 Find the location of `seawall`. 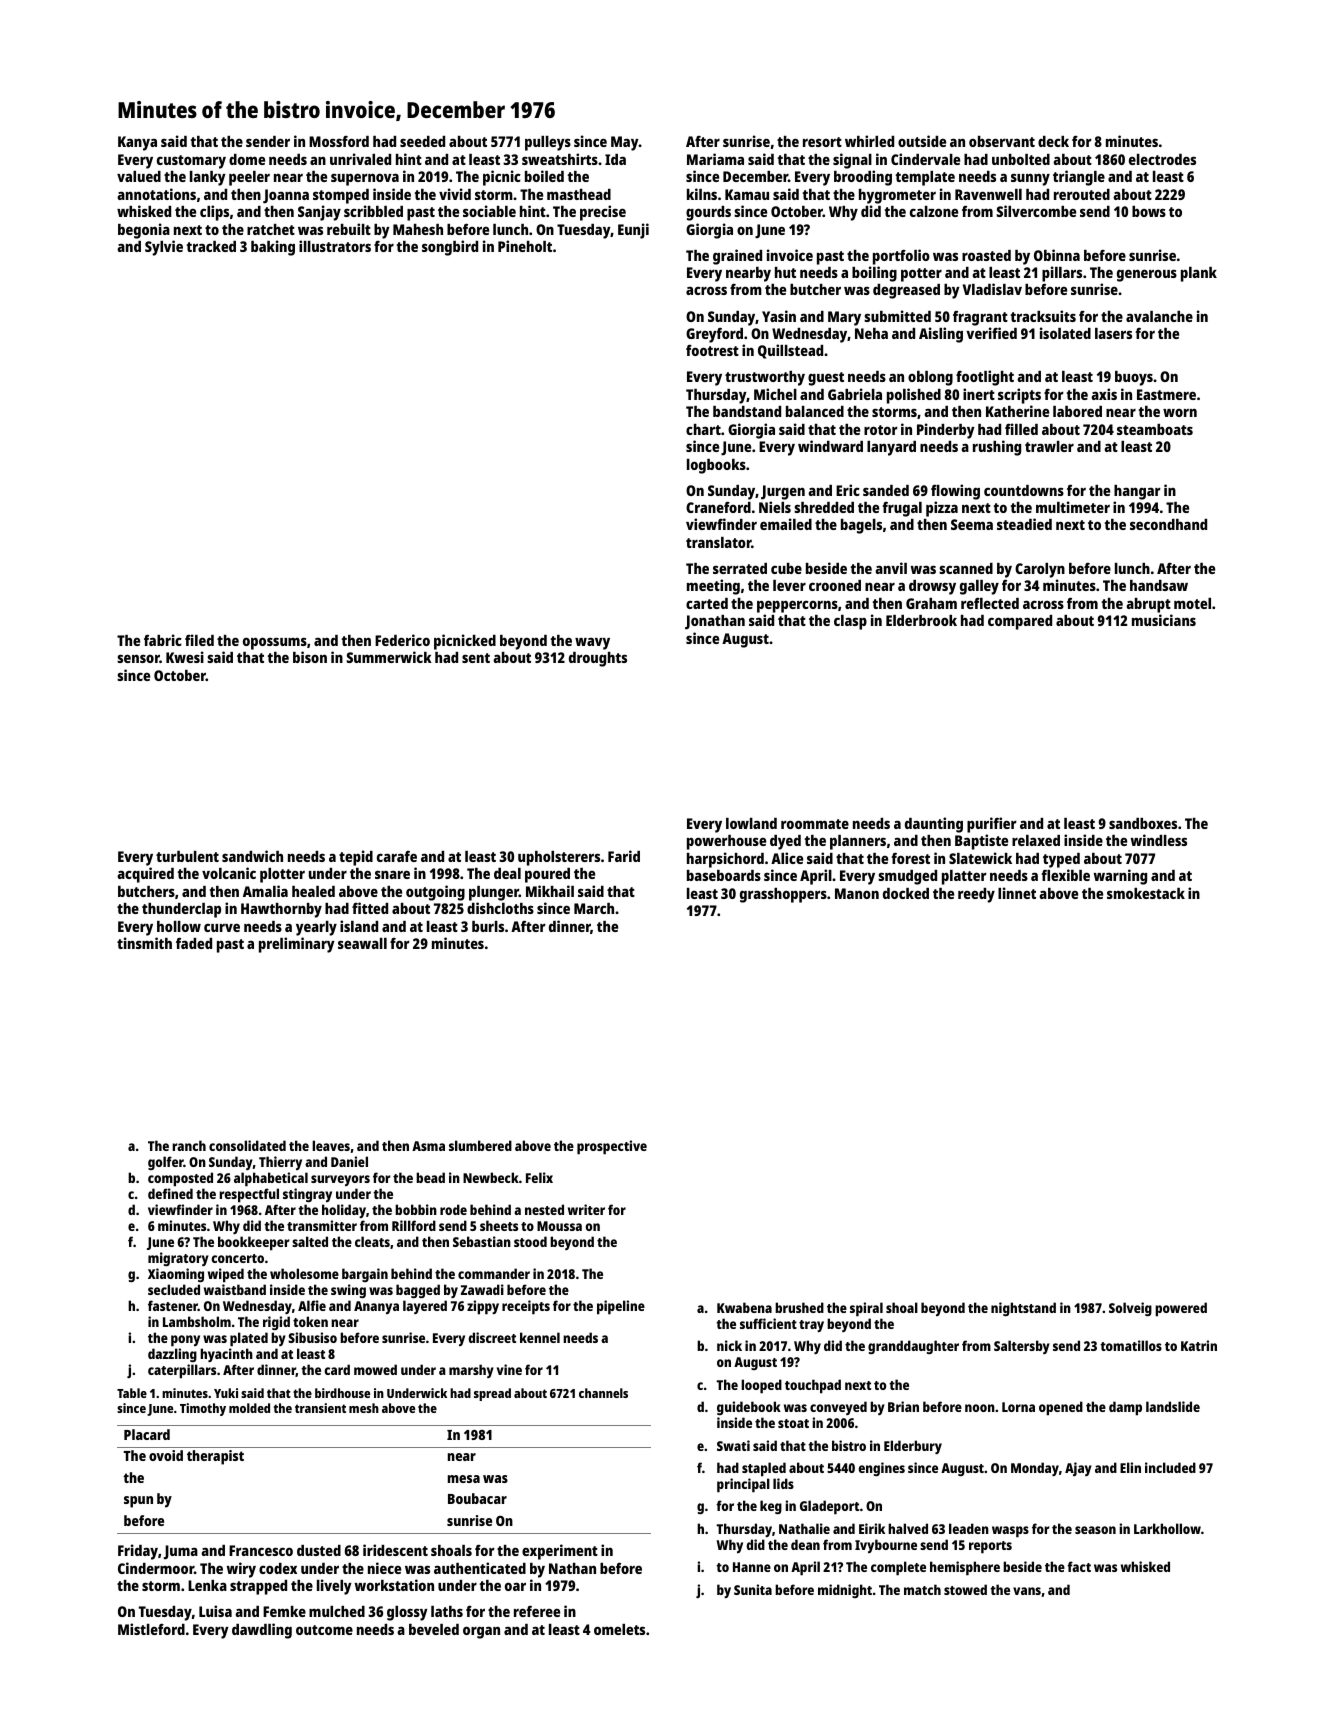

seawall is located at coordinates (362, 943).
